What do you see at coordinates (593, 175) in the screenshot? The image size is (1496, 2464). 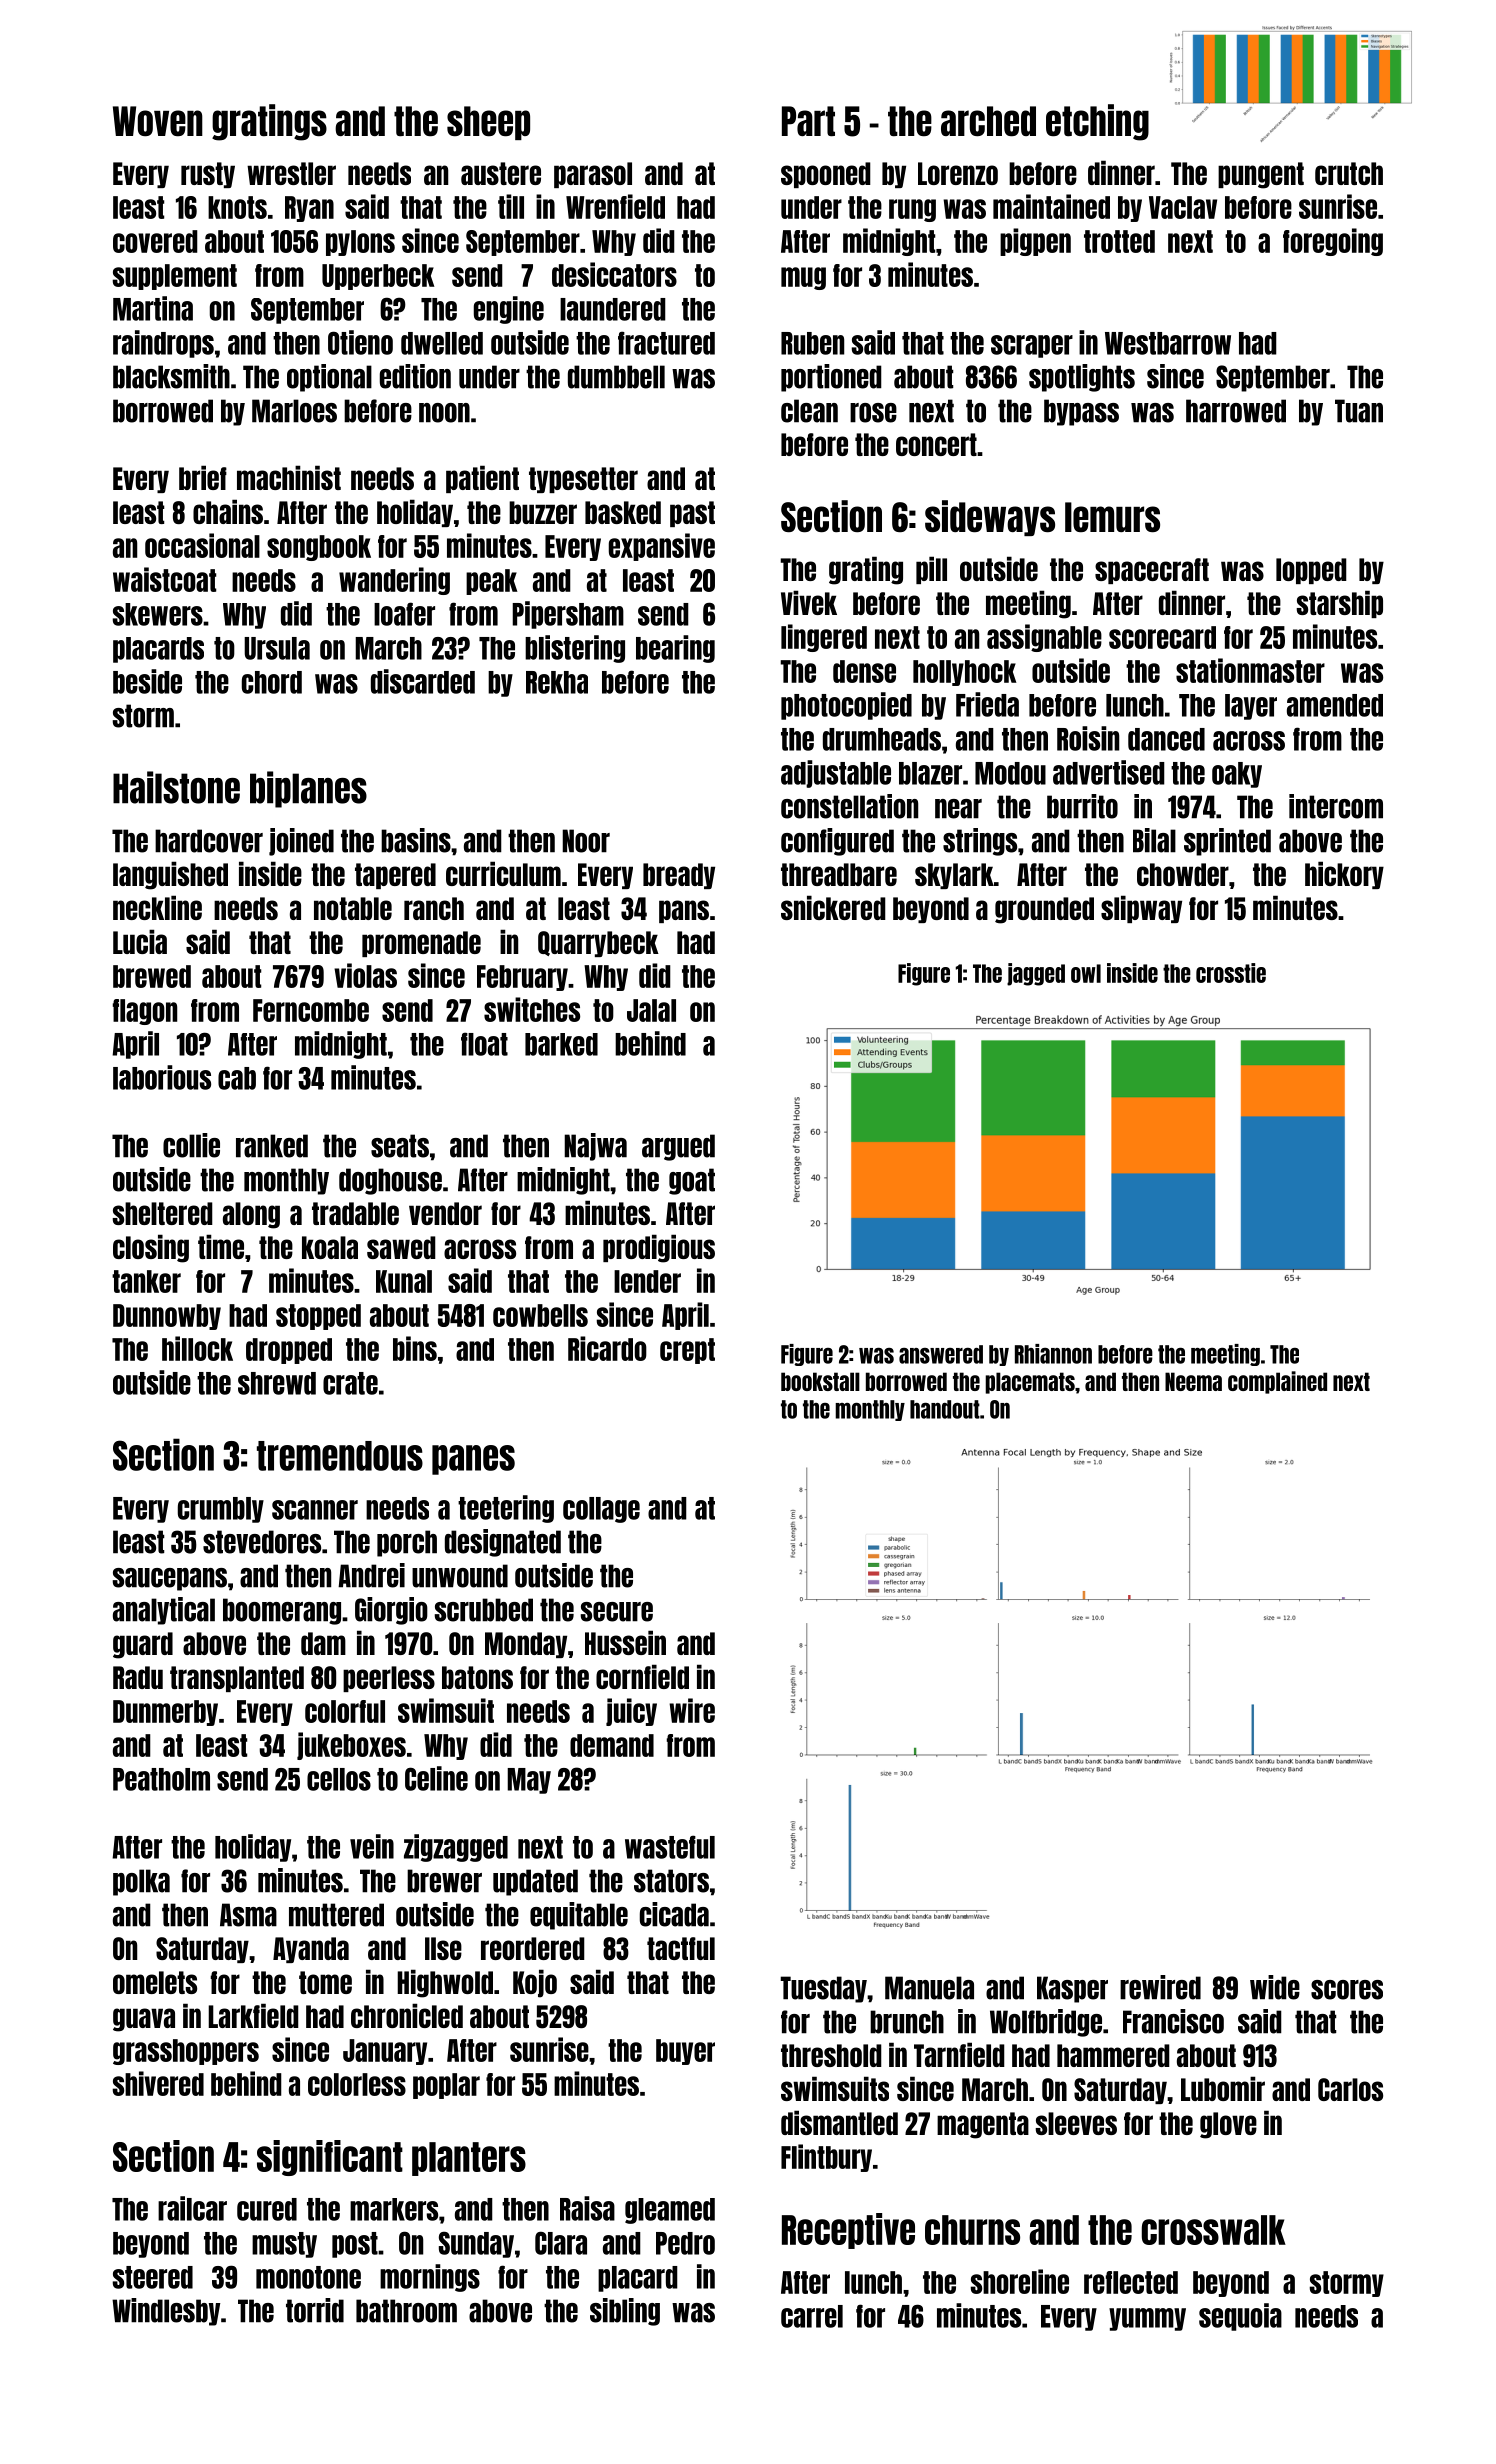 I see `parasol` at bounding box center [593, 175].
